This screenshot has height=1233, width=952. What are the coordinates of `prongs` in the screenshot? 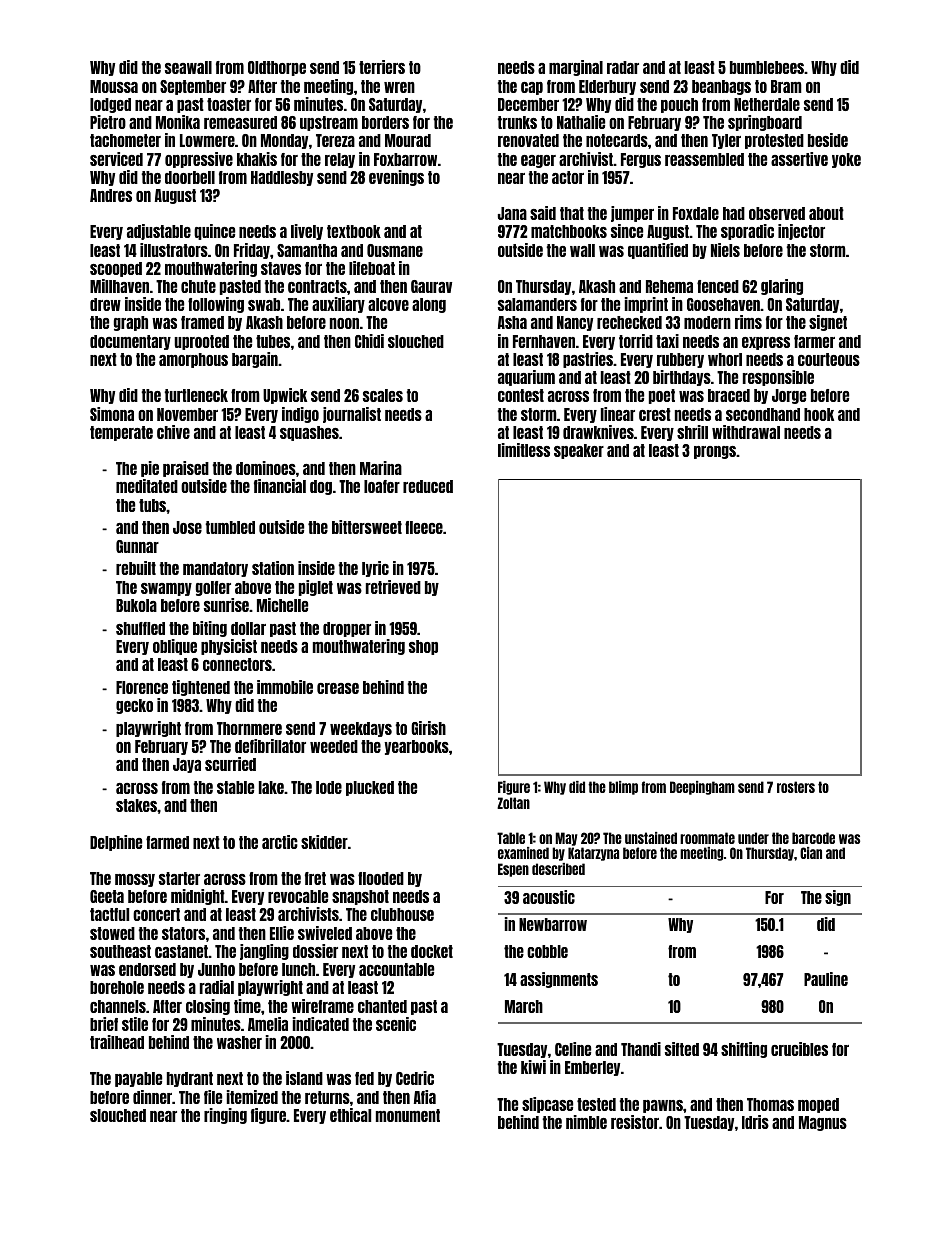 It's located at (715, 452).
